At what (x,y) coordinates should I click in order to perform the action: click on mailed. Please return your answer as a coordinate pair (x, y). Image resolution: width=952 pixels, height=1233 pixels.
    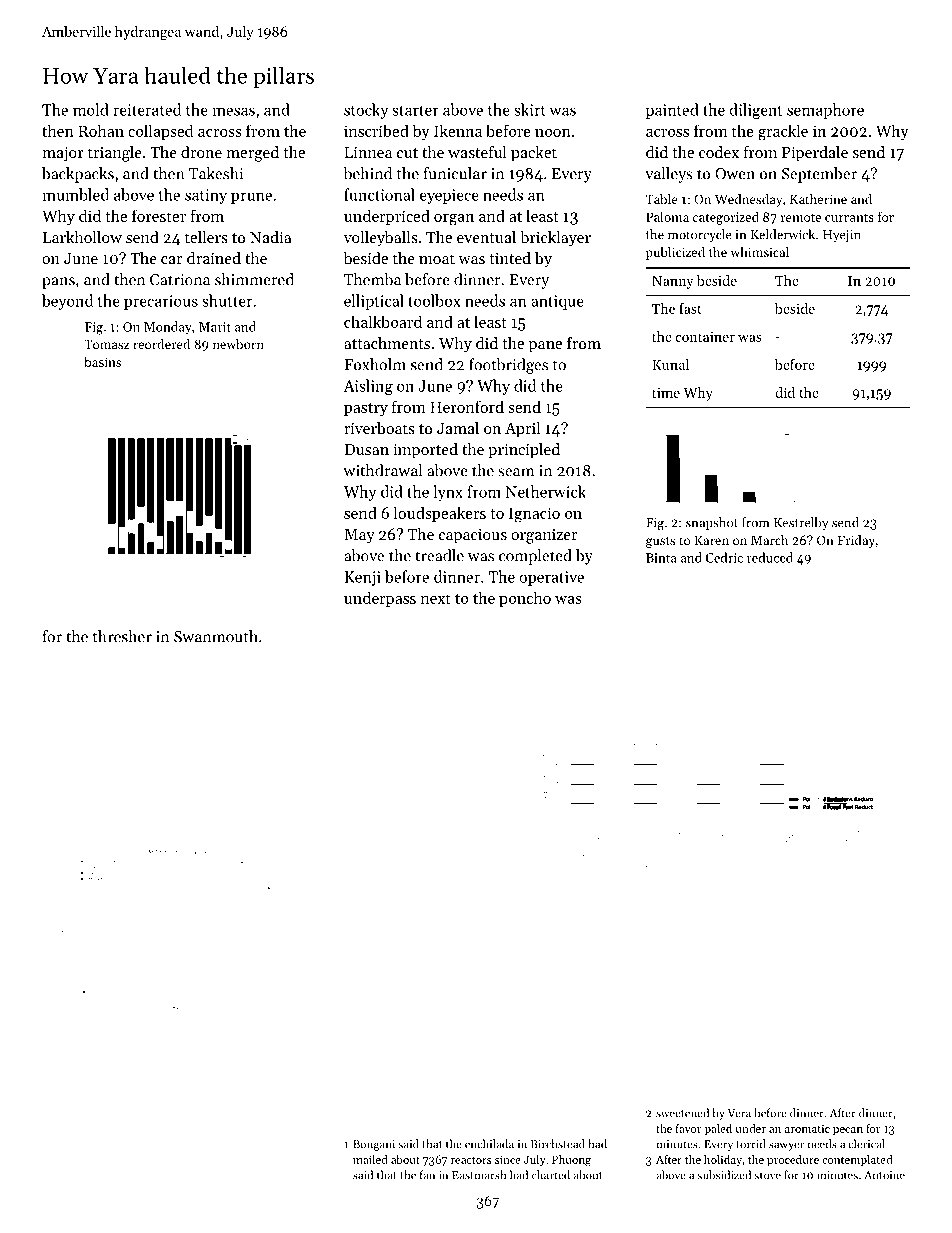
    Looking at the image, I should click on (370, 1159).
